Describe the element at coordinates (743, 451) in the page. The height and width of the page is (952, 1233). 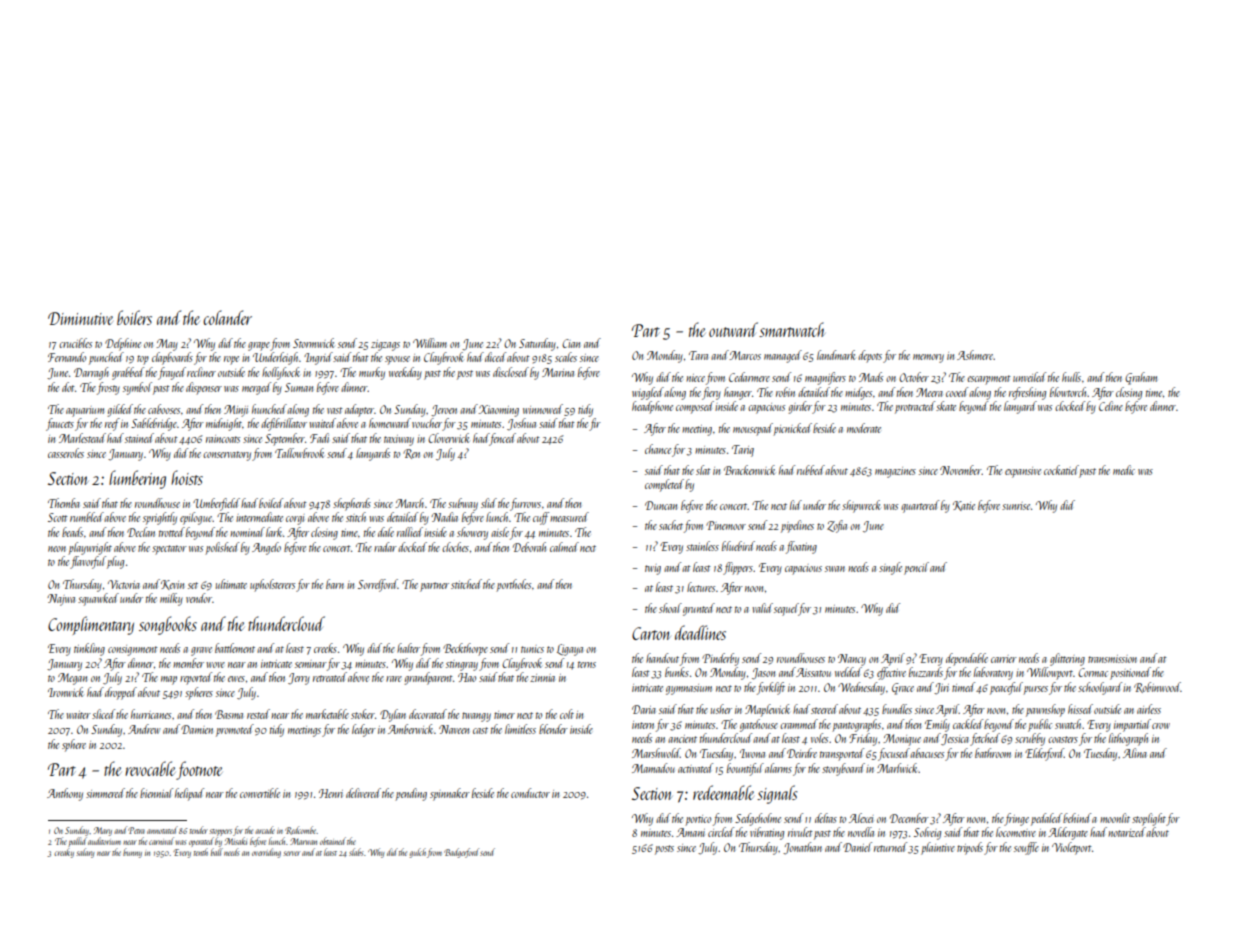
I see `Tariq` at that location.
